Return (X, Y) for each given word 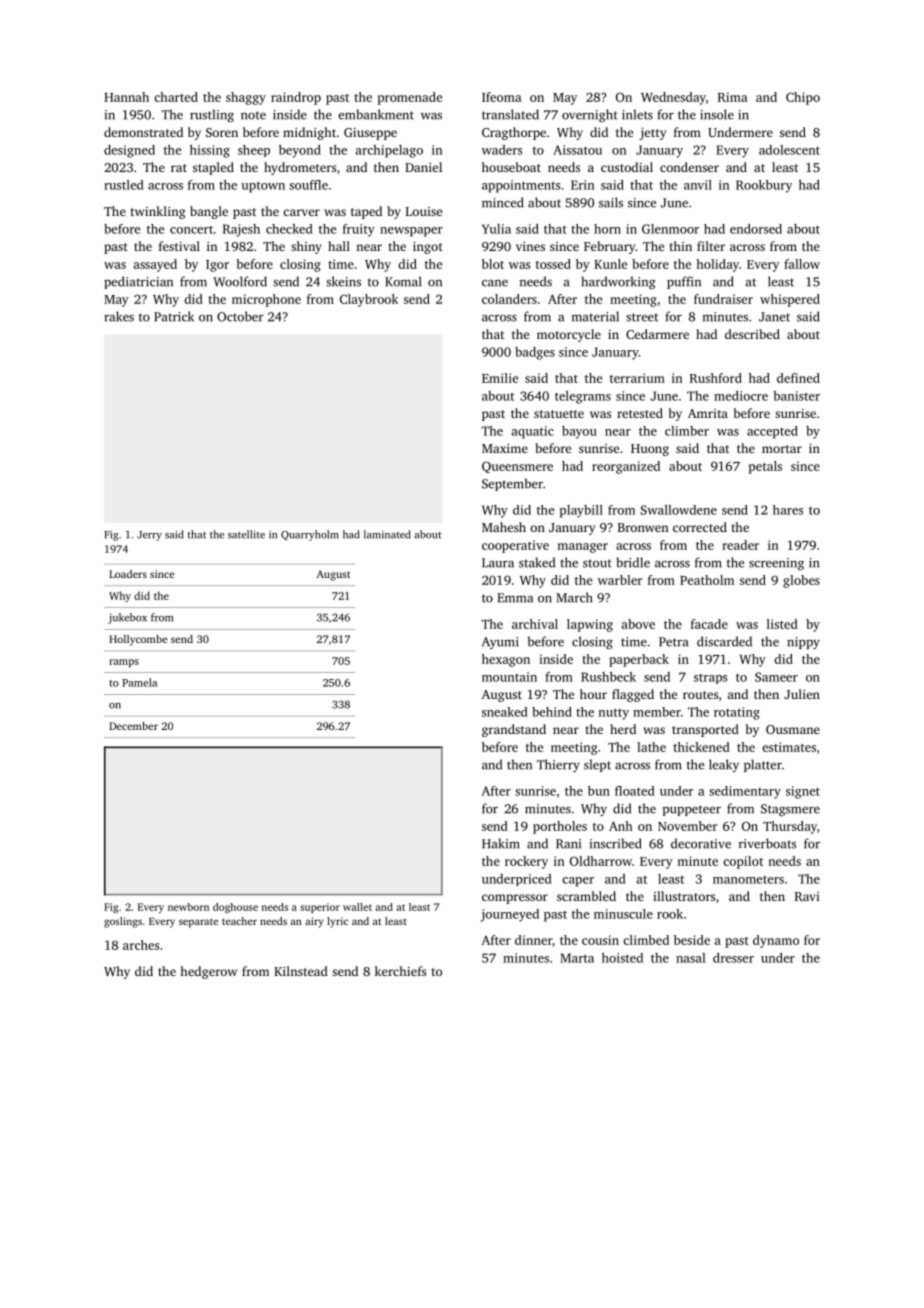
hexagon (506, 660)
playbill (581, 511)
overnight (590, 115)
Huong (650, 450)
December (133, 726)
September (512, 484)
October (240, 316)
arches (141, 945)
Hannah (126, 97)
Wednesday (673, 98)
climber (687, 431)
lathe (651, 747)
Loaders (128, 574)
